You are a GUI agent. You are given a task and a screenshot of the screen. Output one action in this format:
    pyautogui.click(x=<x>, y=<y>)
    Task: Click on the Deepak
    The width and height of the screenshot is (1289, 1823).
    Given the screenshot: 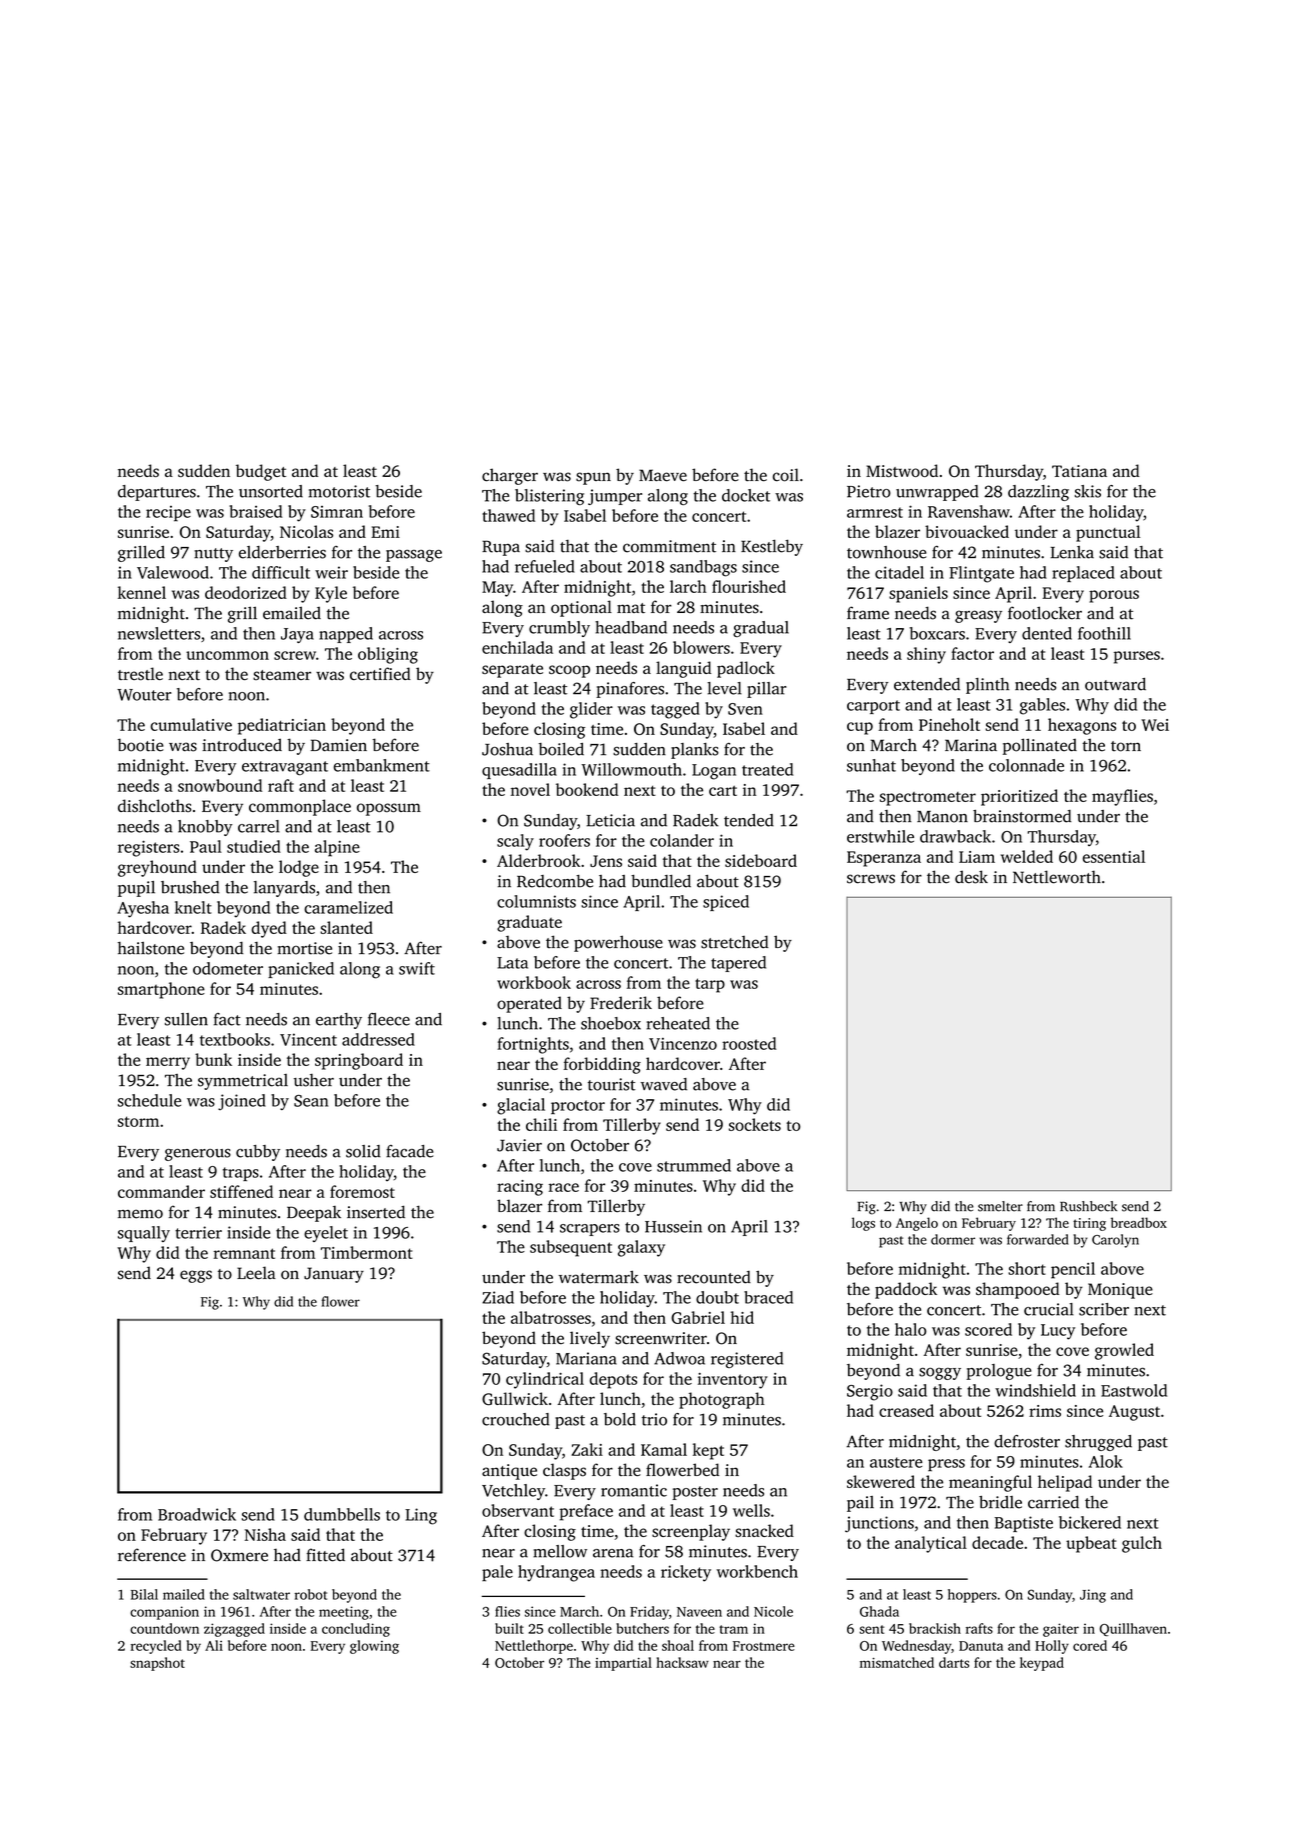 What is the action you would take?
    pyautogui.click(x=314, y=1214)
